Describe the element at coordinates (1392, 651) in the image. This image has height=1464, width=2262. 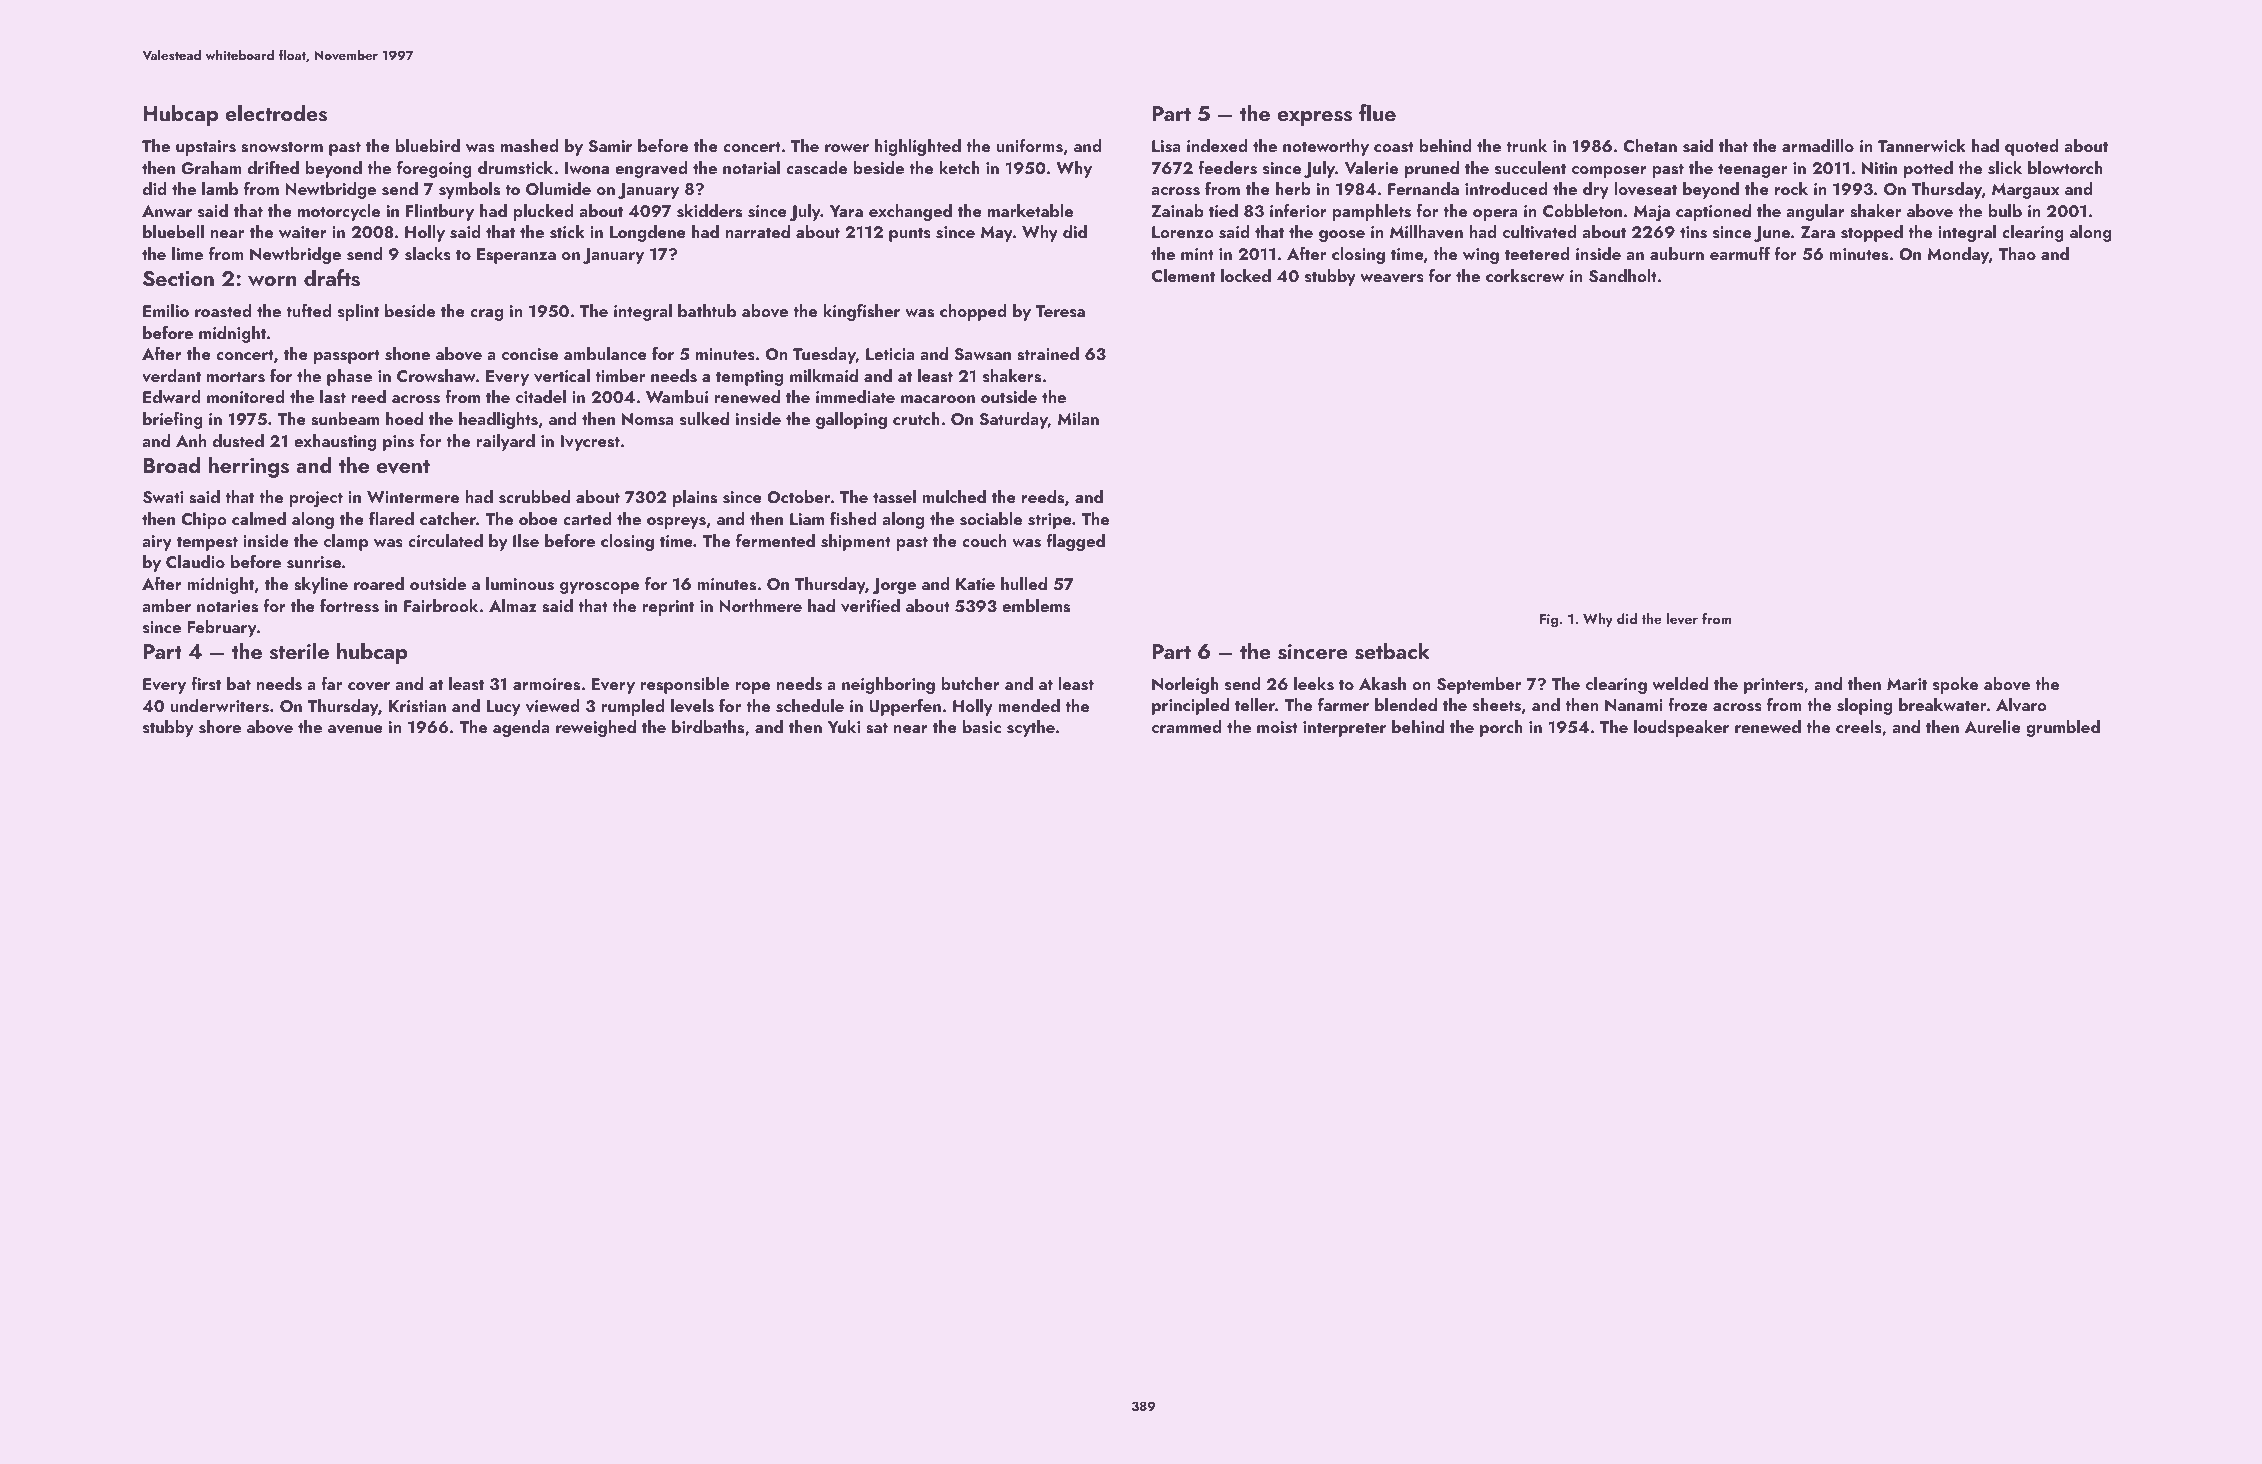
I see `setback` at that location.
